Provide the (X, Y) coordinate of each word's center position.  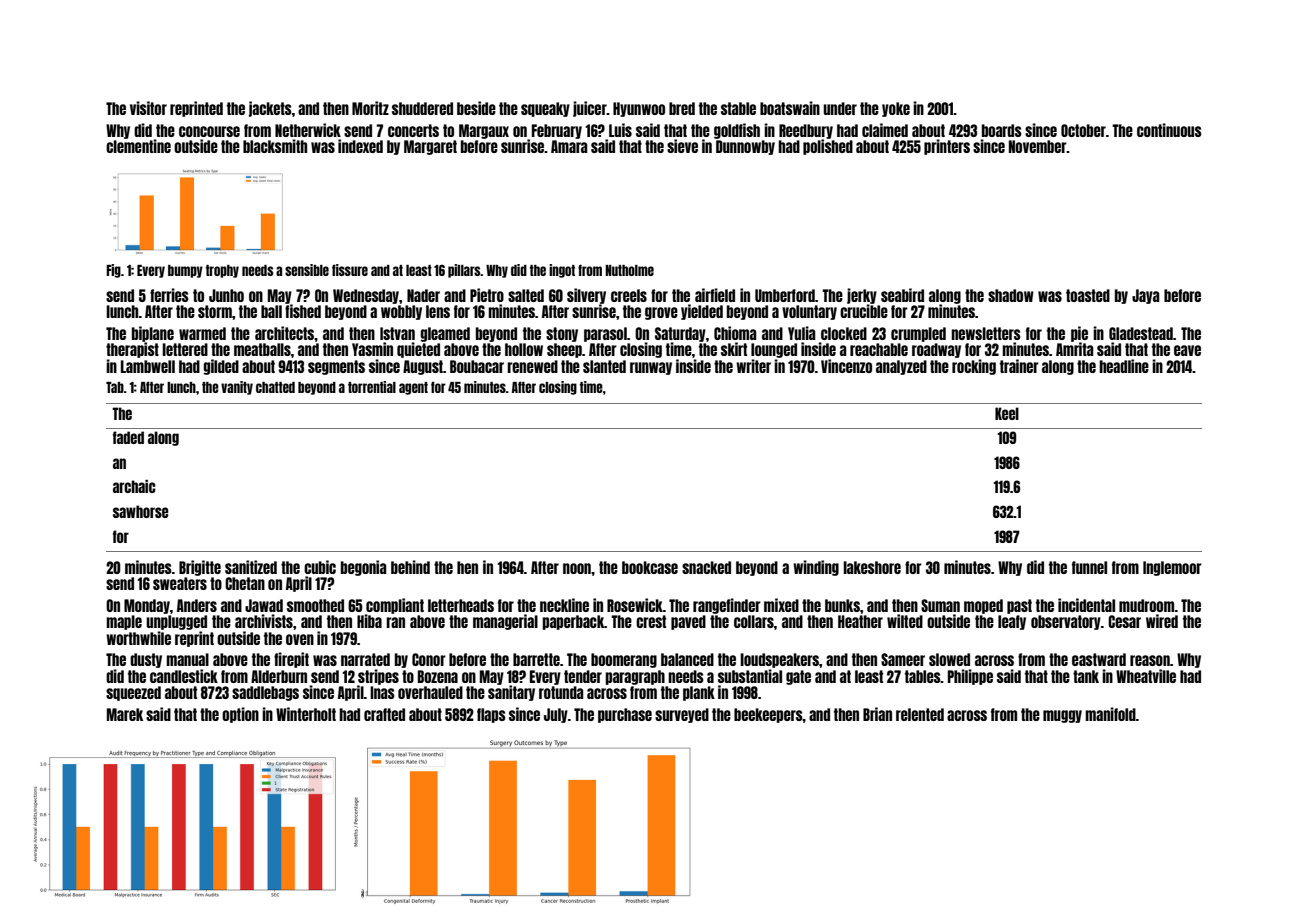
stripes (378, 677)
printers (947, 147)
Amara (569, 146)
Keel (1007, 413)
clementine (138, 146)
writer (753, 366)
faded (128, 437)
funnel (1089, 567)
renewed (532, 366)
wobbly (401, 312)
